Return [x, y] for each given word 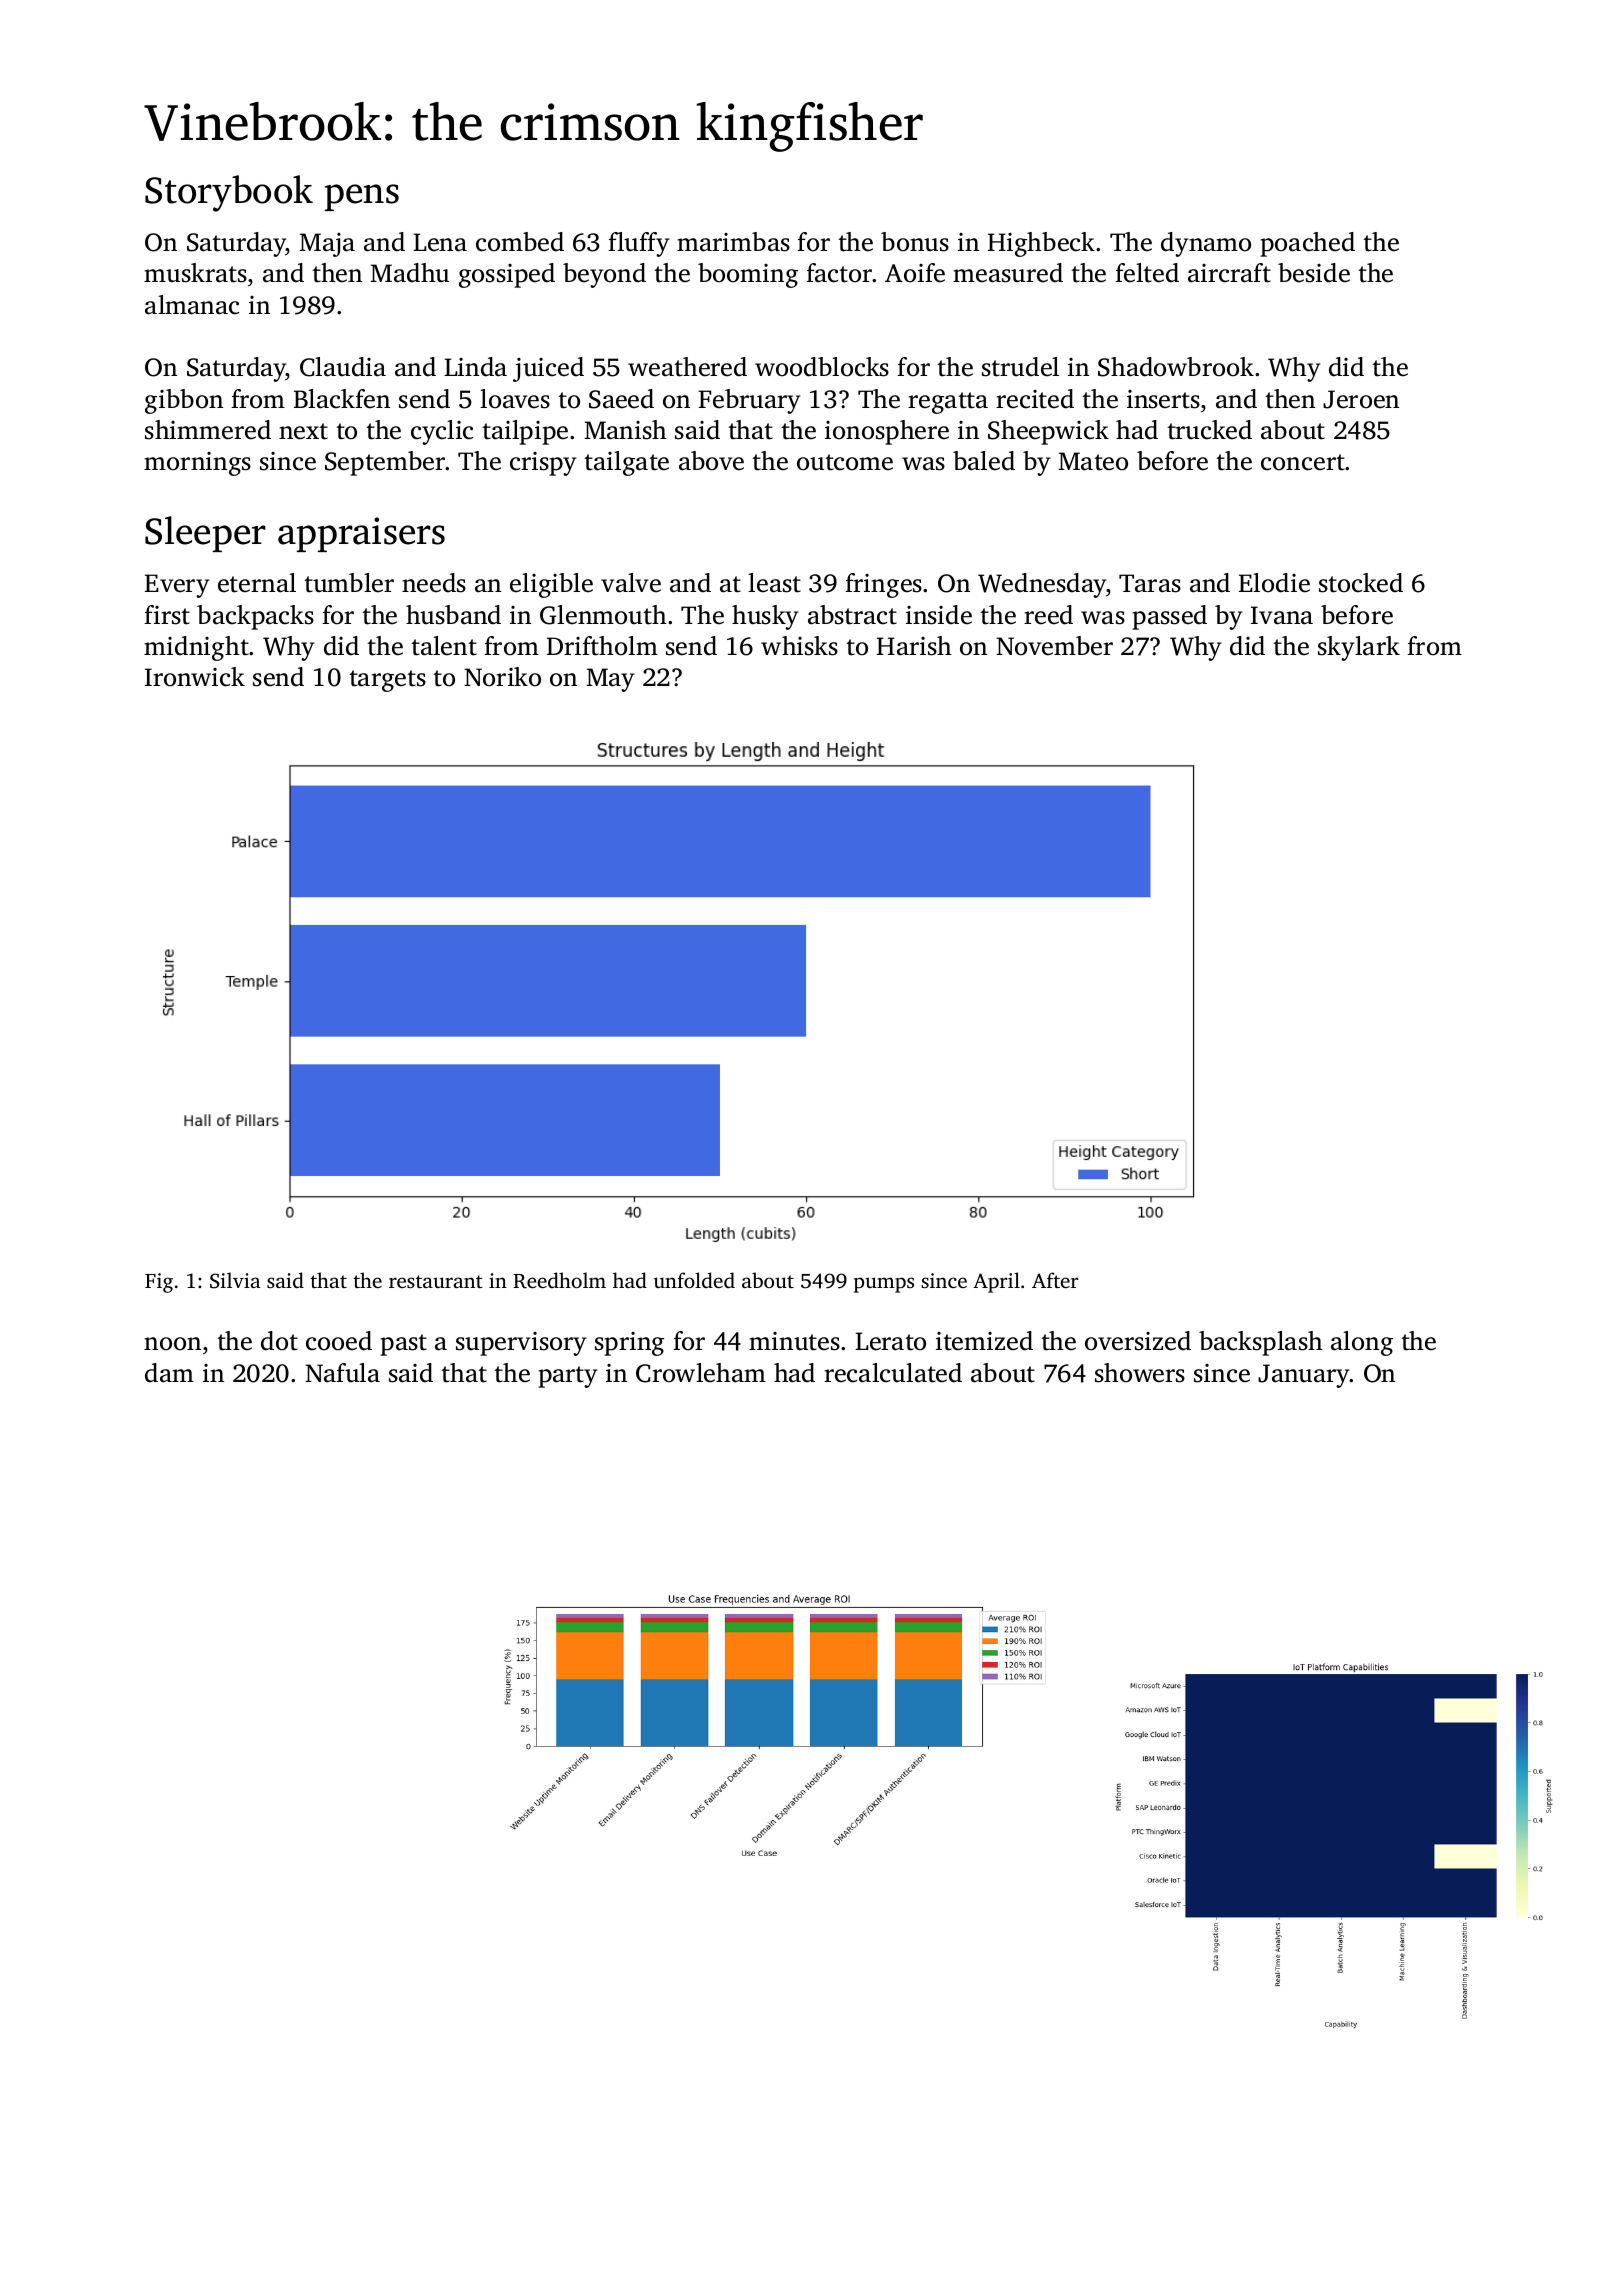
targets [388, 681]
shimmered [208, 430]
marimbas [733, 242]
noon [172, 1344]
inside [939, 615]
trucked [1210, 430]
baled [984, 461]
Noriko [502, 677]
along [1362, 1343]
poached [1307, 244]
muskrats [195, 273]
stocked [1361, 583]
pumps [884, 1285]
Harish [914, 646]
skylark [1359, 648]
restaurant [436, 1281]
